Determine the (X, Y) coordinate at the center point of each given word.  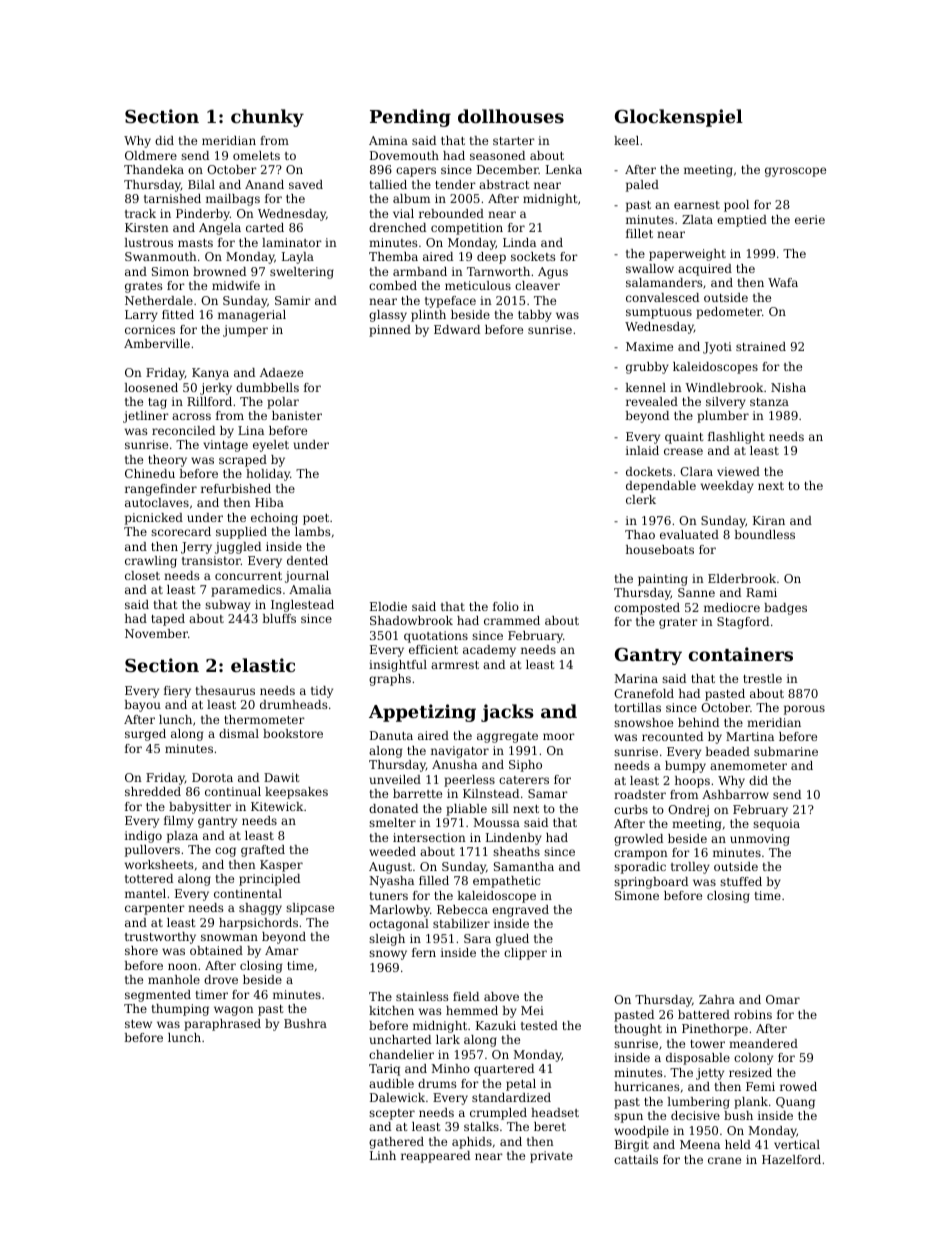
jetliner (146, 417)
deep (491, 258)
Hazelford (791, 1159)
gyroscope (795, 172)
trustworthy (160, 938)
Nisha (788, 387)
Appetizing (422, 713)
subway (228, 606)
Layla (298, 258)
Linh (383, 1155)
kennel (646, 387)
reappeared (435, 1157)
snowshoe (643, 722)
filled (434, 880)
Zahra (717, 999)
